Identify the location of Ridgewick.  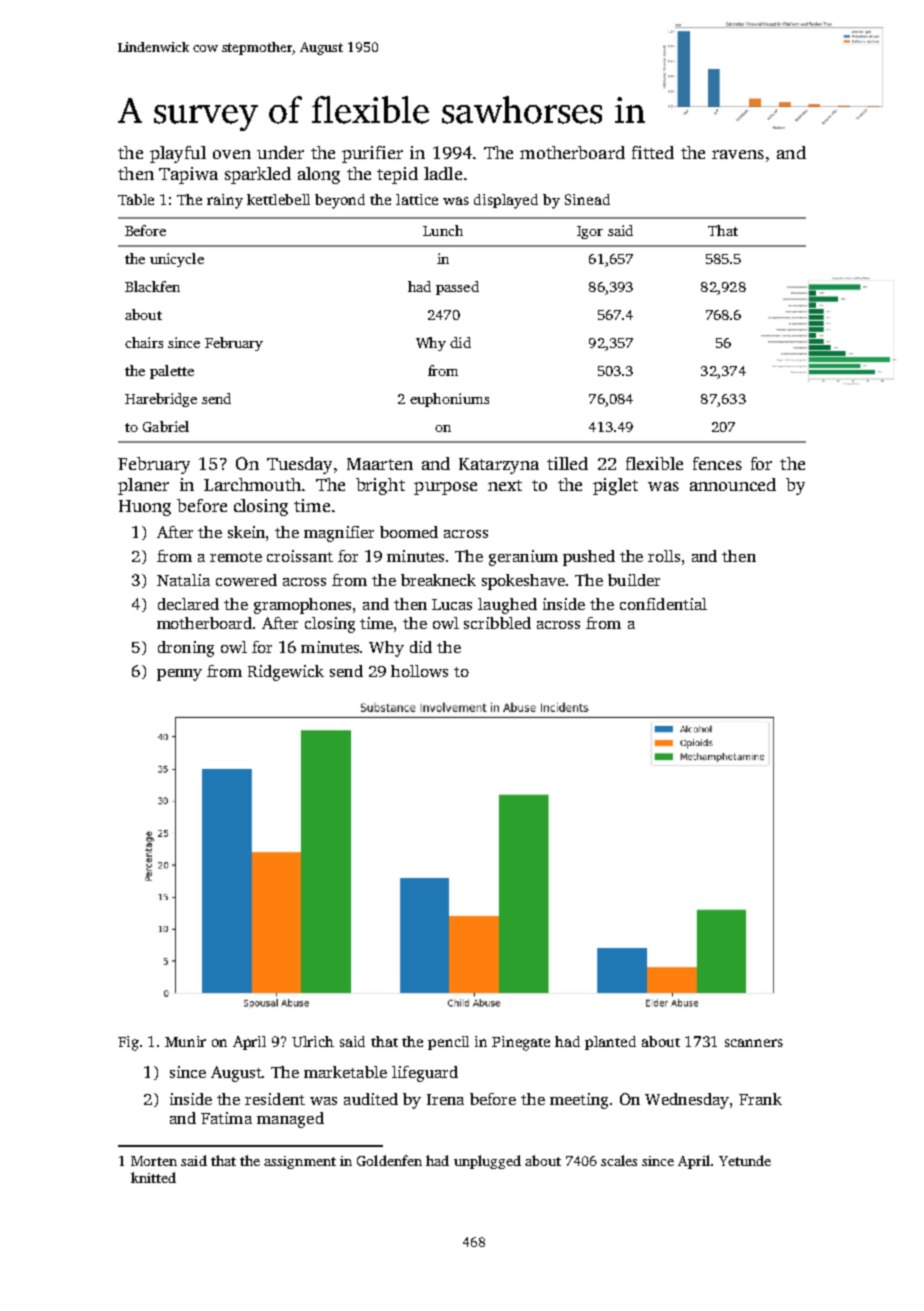
(286, 673).
